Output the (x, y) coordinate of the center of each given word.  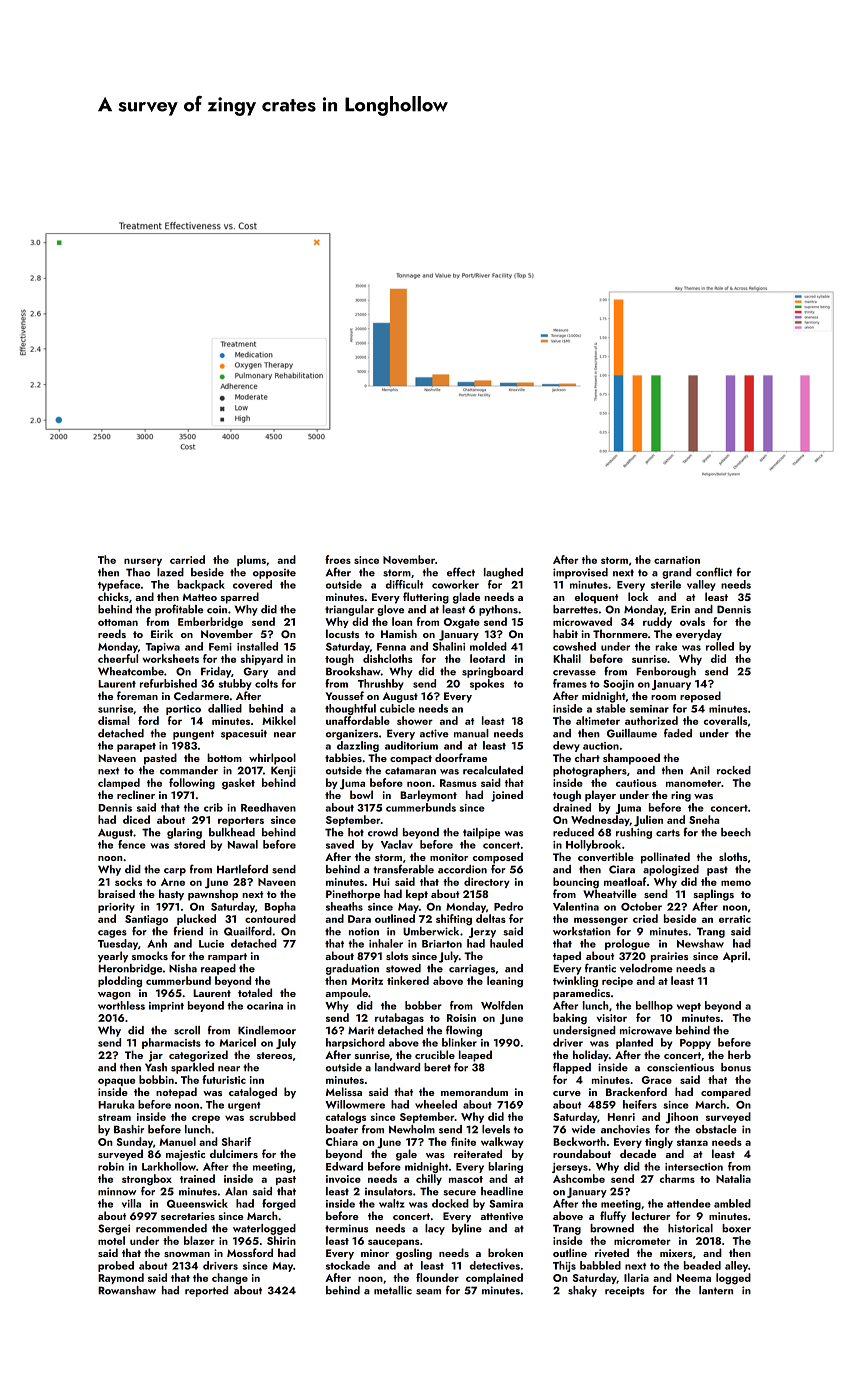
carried (187, 559)
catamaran (410, 771)
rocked (734, 770)
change (230, 1279)
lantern (716, 1290)
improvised (580, 573)
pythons (498, 610)
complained (494, 1278)
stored (189, 844)
